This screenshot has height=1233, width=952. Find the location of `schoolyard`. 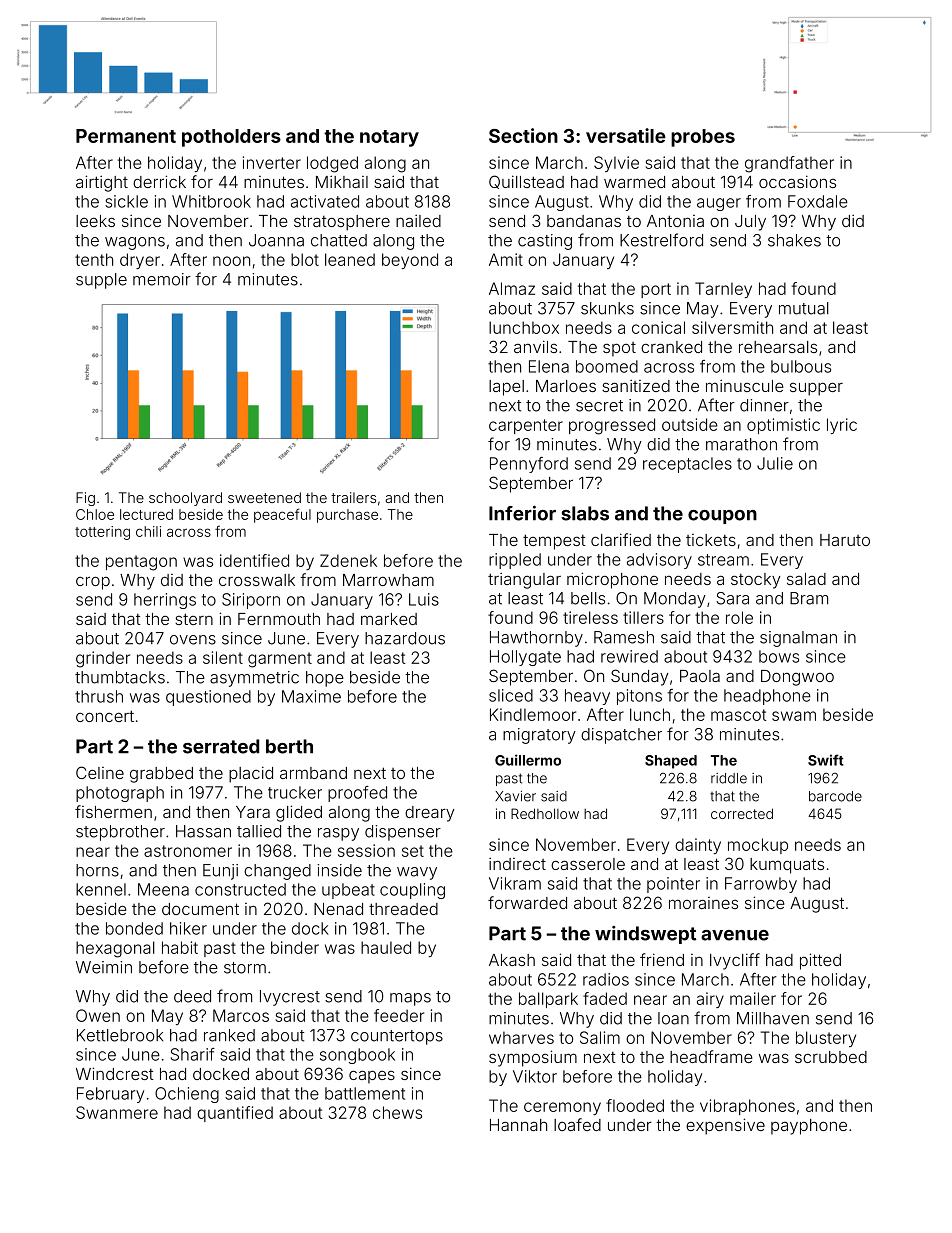

schoolyard is located at coordinates (185, 499).
